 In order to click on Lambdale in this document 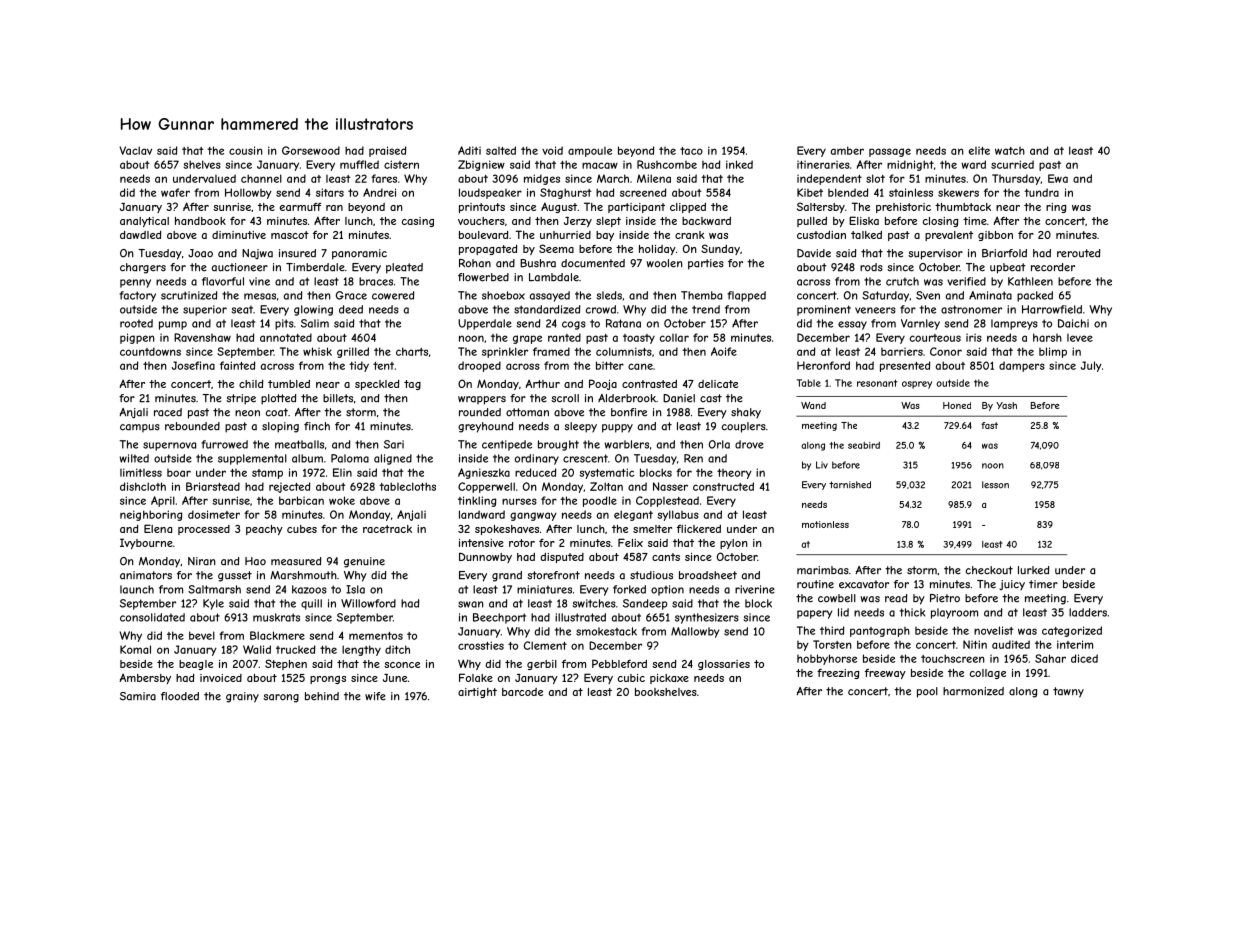, I will do `click(554, 277)`.
